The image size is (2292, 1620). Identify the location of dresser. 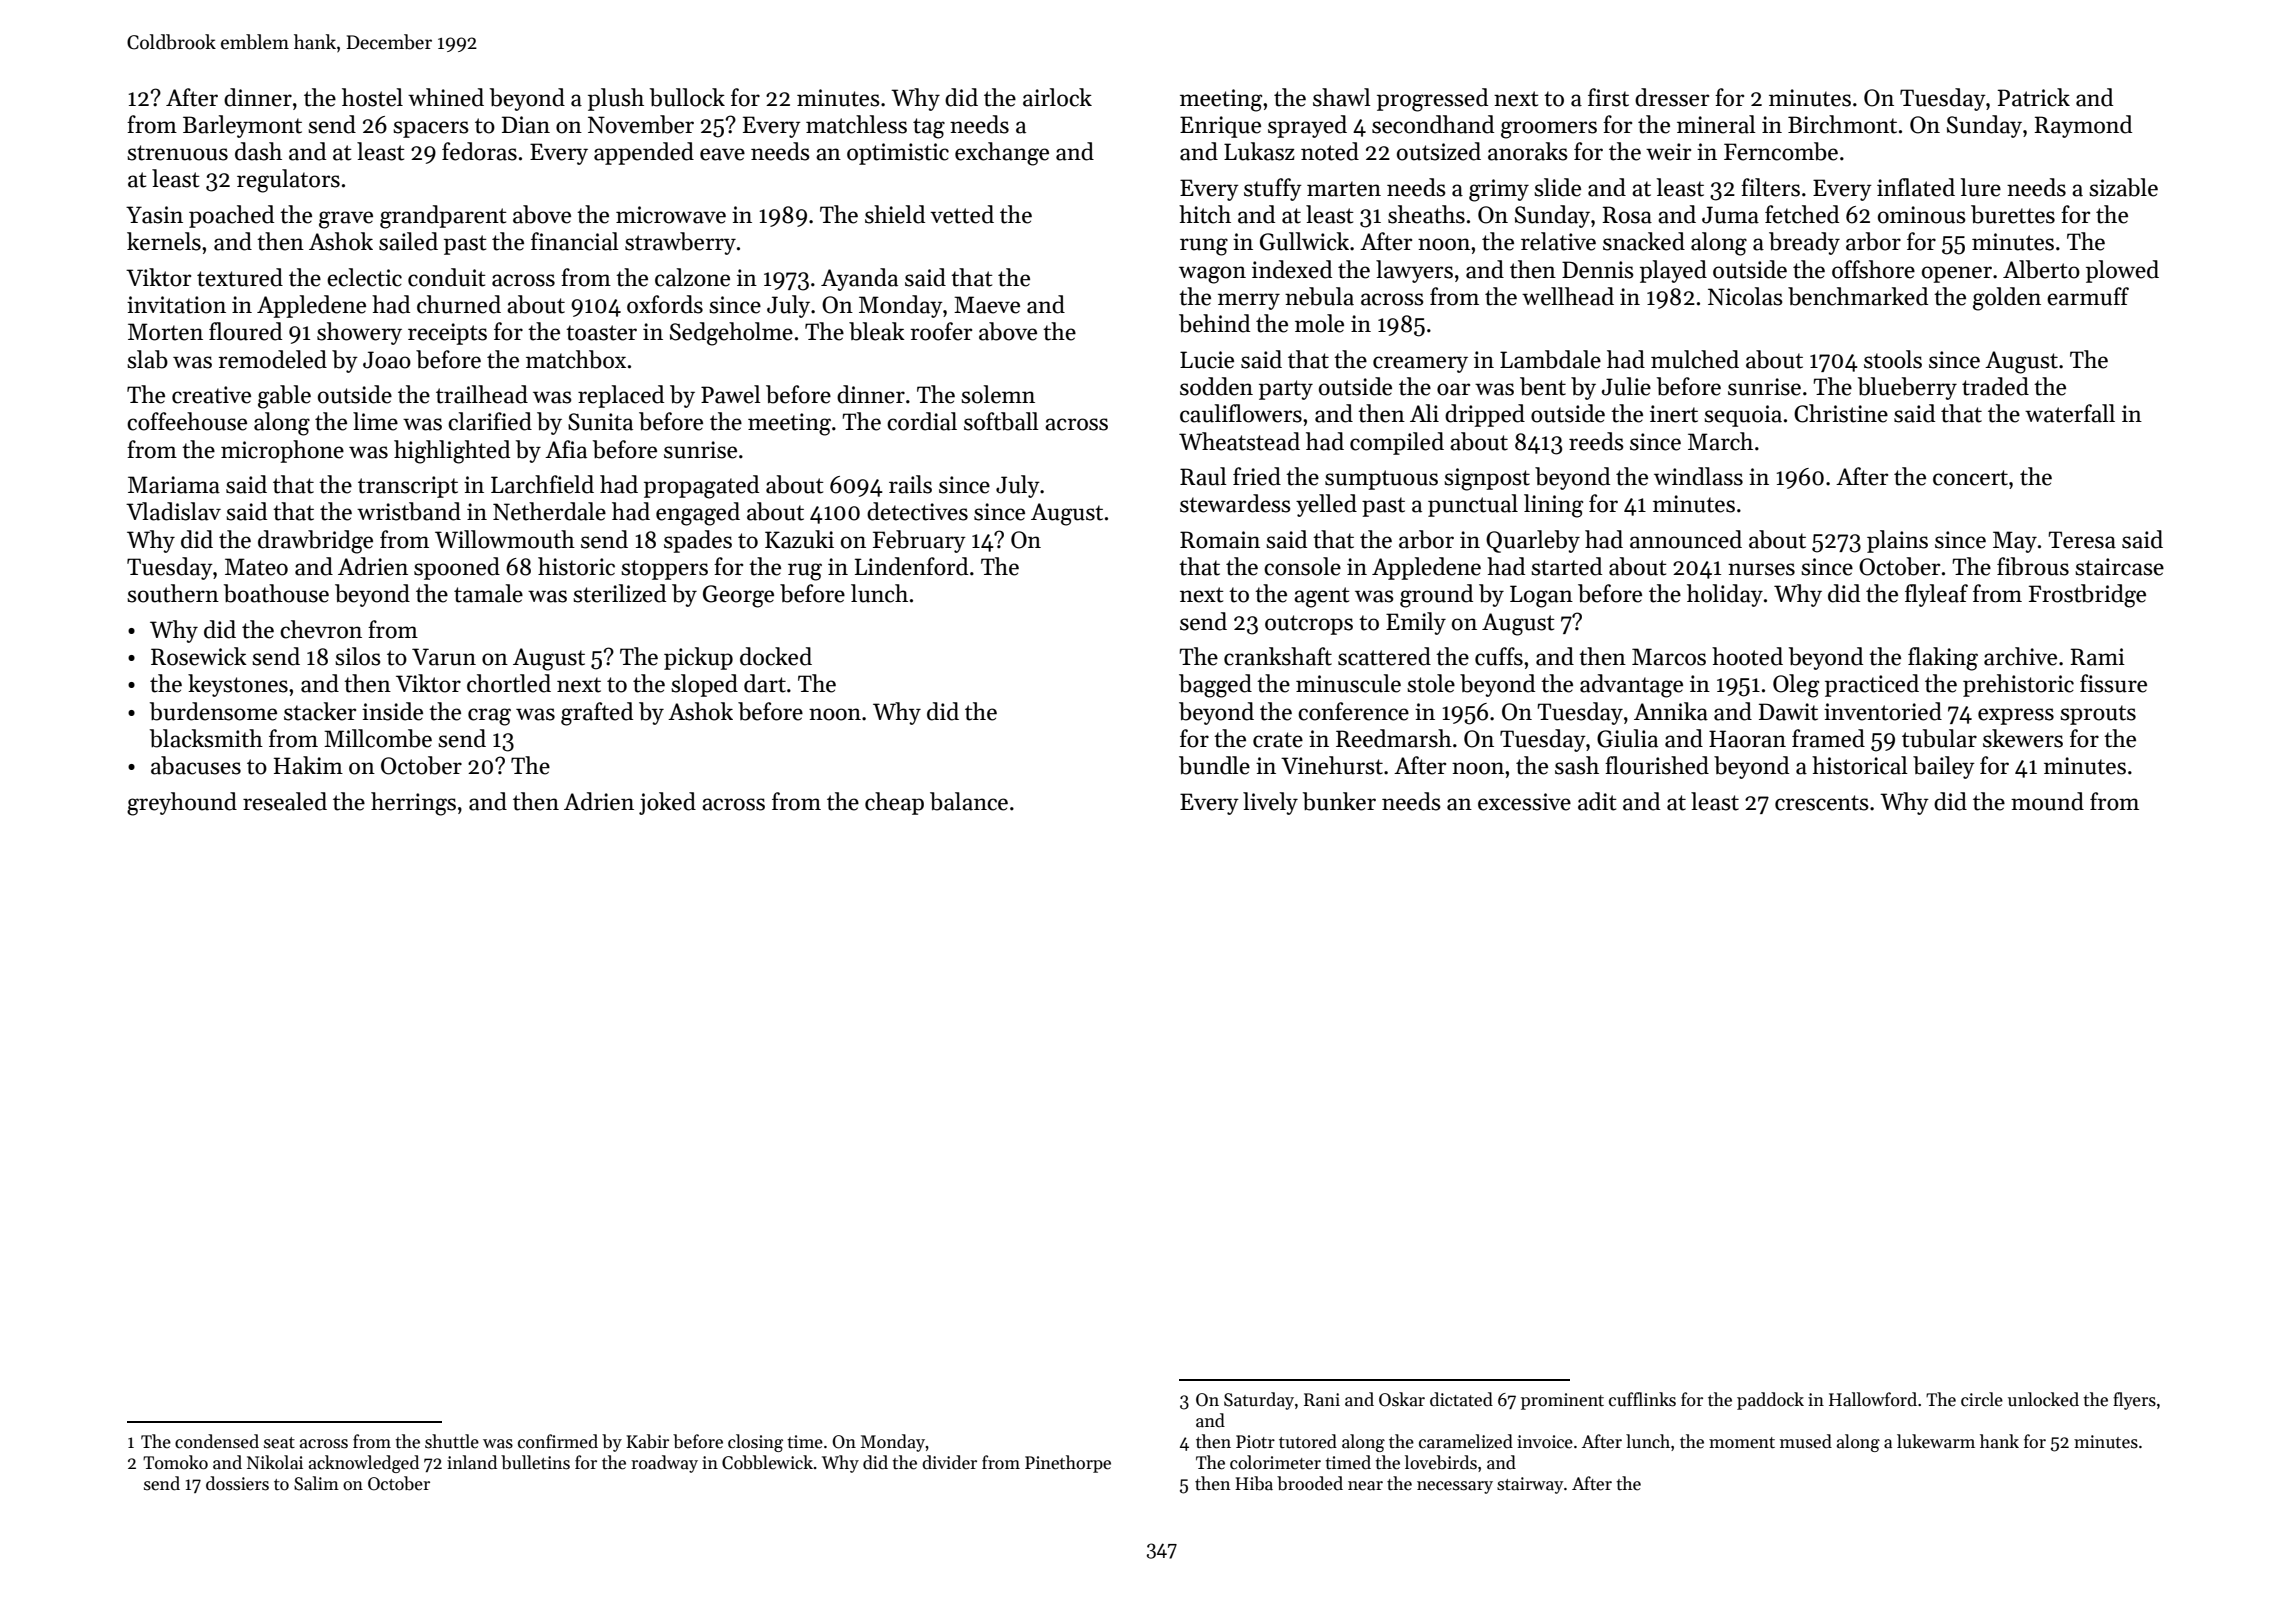
(1672, 97).
